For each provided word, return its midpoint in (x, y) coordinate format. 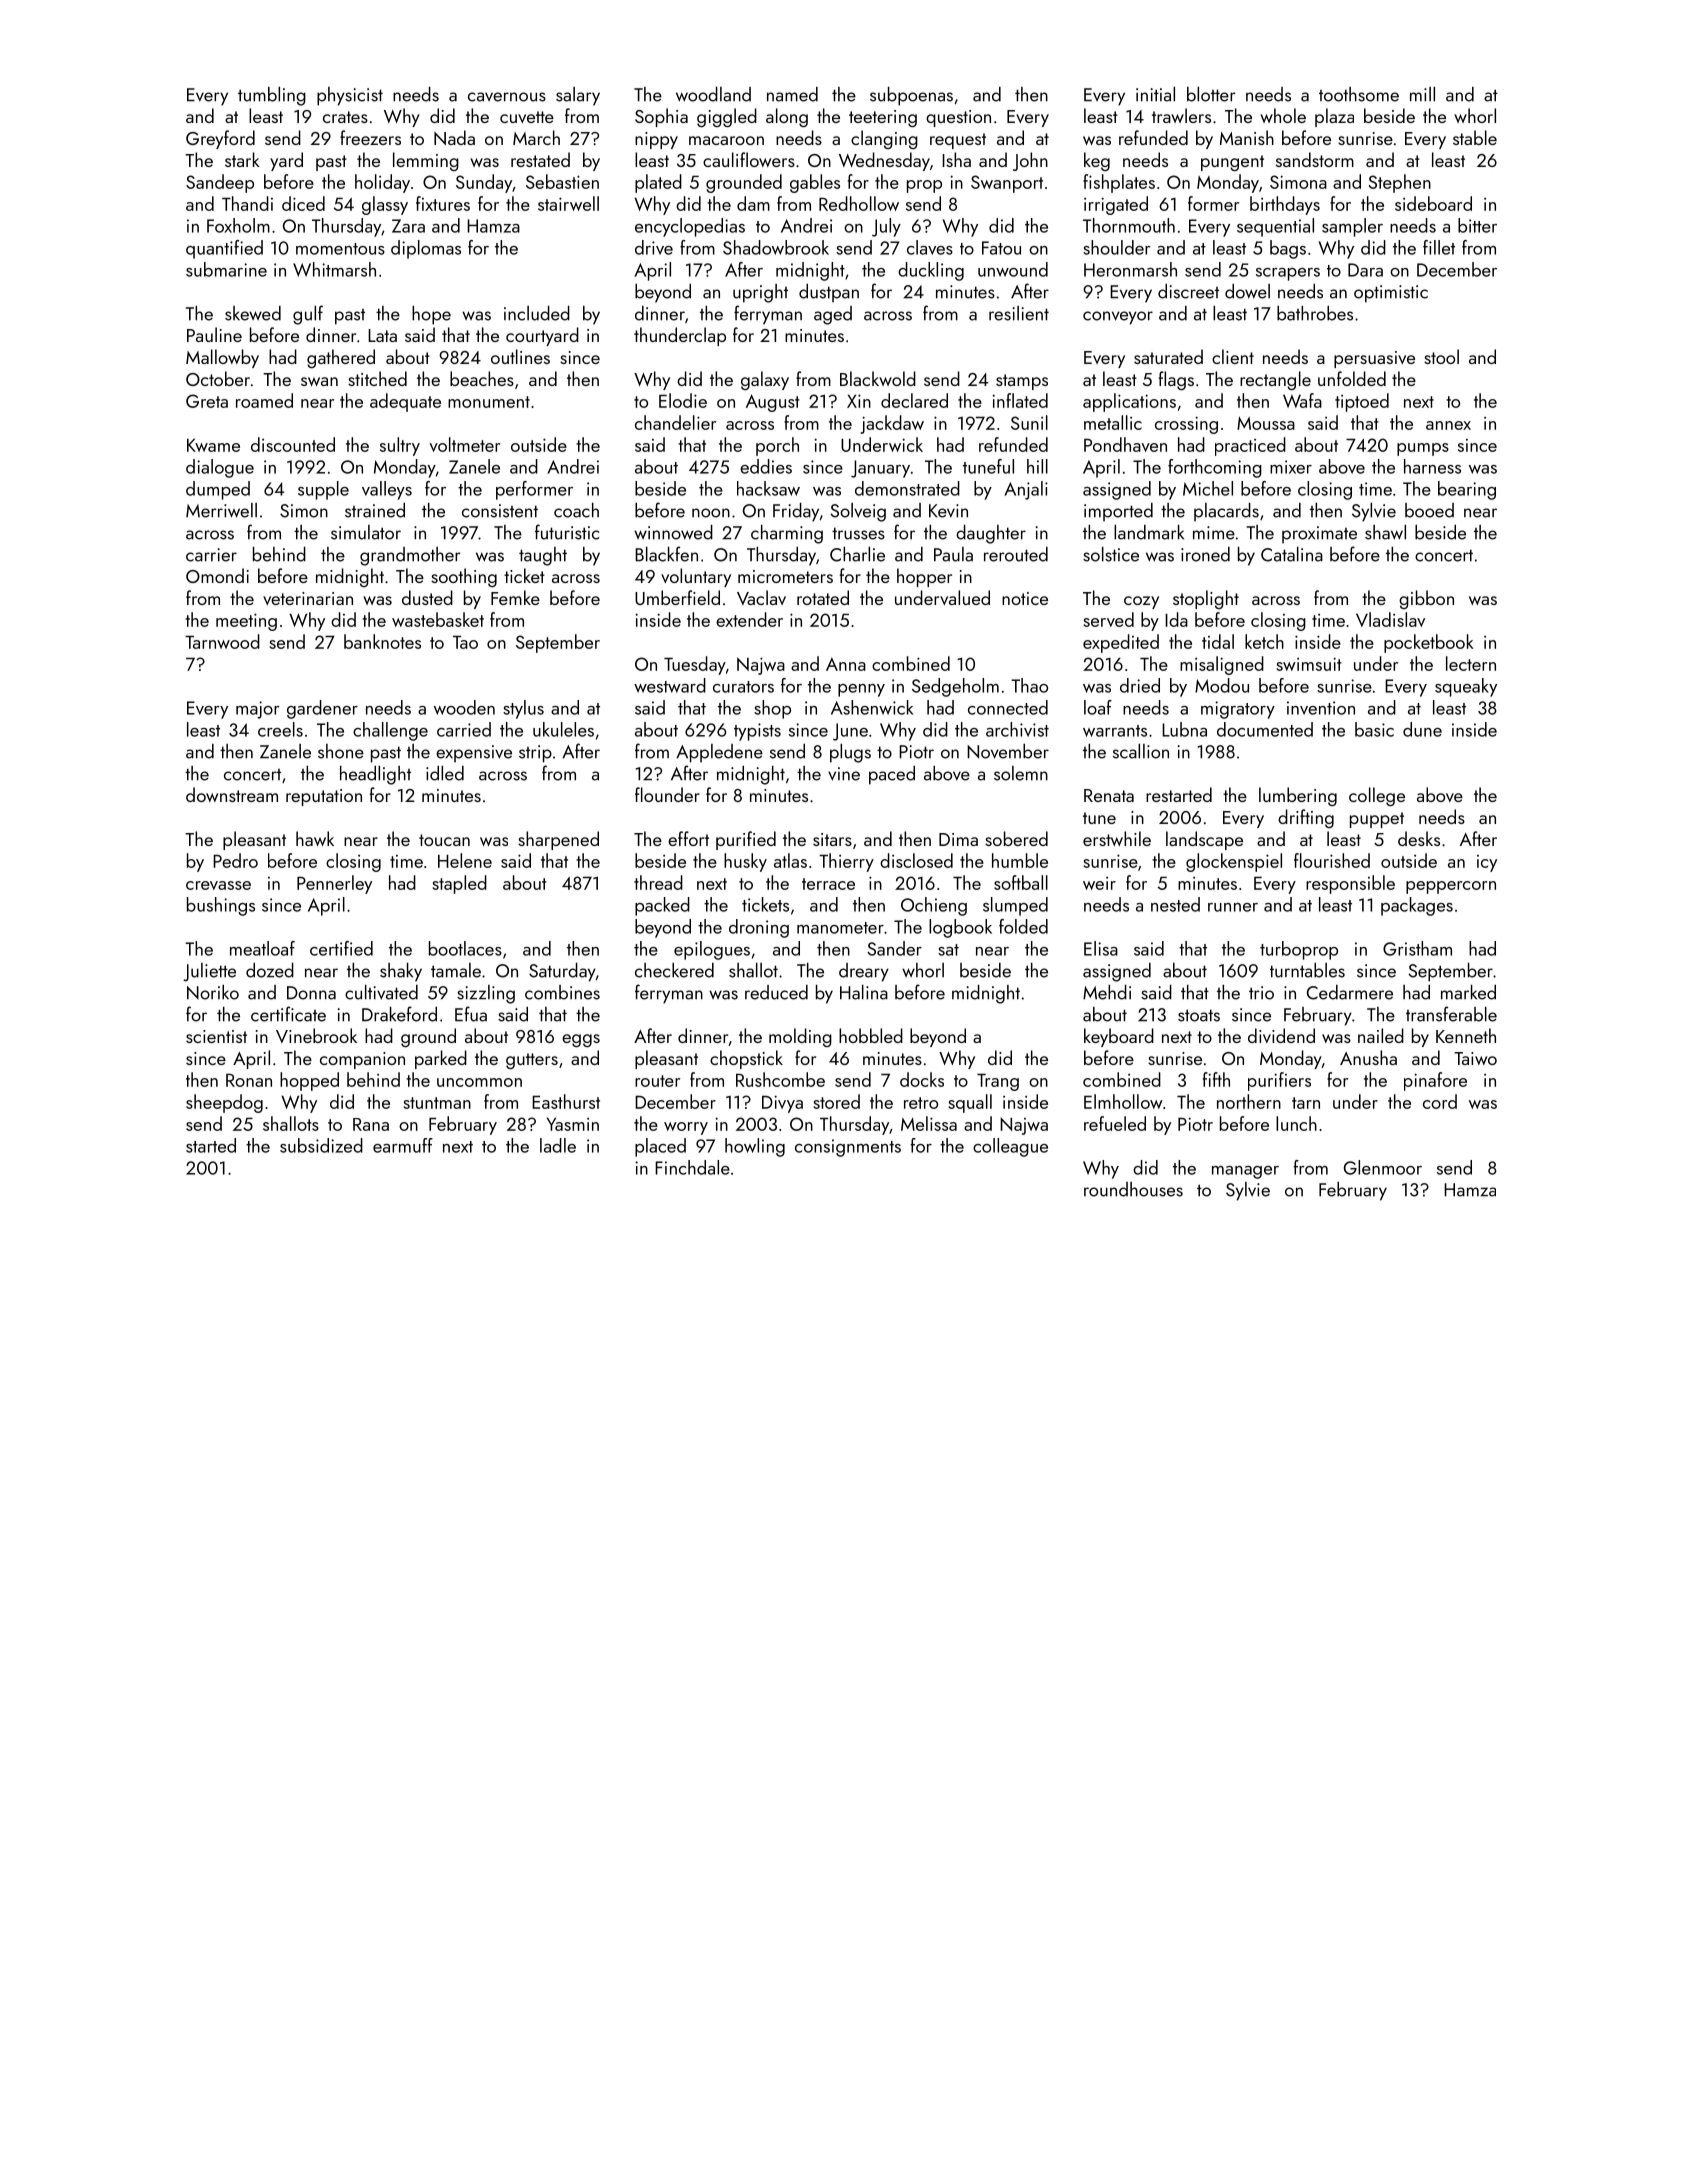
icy (1487, 863)
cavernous (507, 97)
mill (1422, 94)
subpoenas (911, 96)
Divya (782, 1104)
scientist (216, 1036)
